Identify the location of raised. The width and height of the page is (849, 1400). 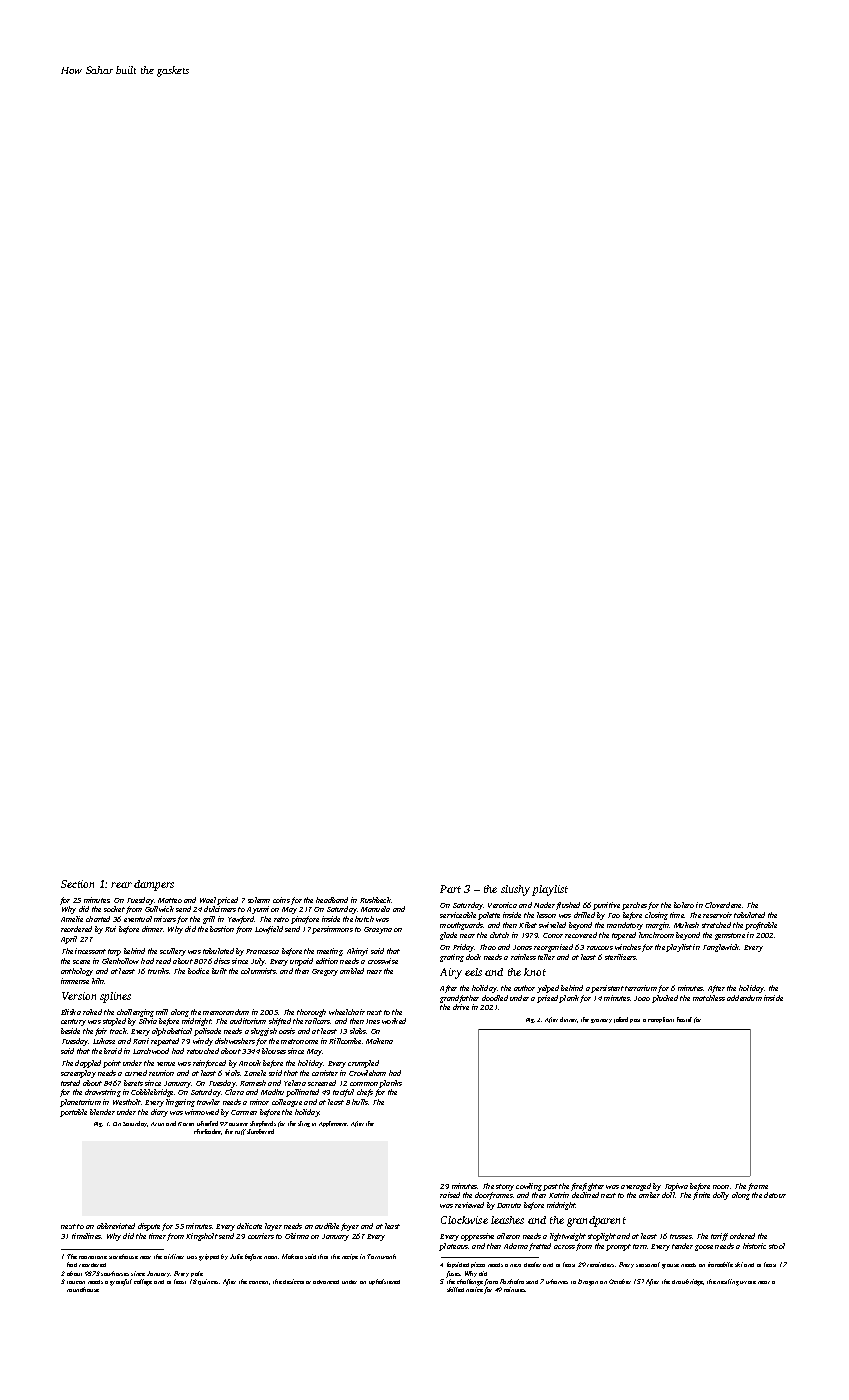
(450, 1195).
